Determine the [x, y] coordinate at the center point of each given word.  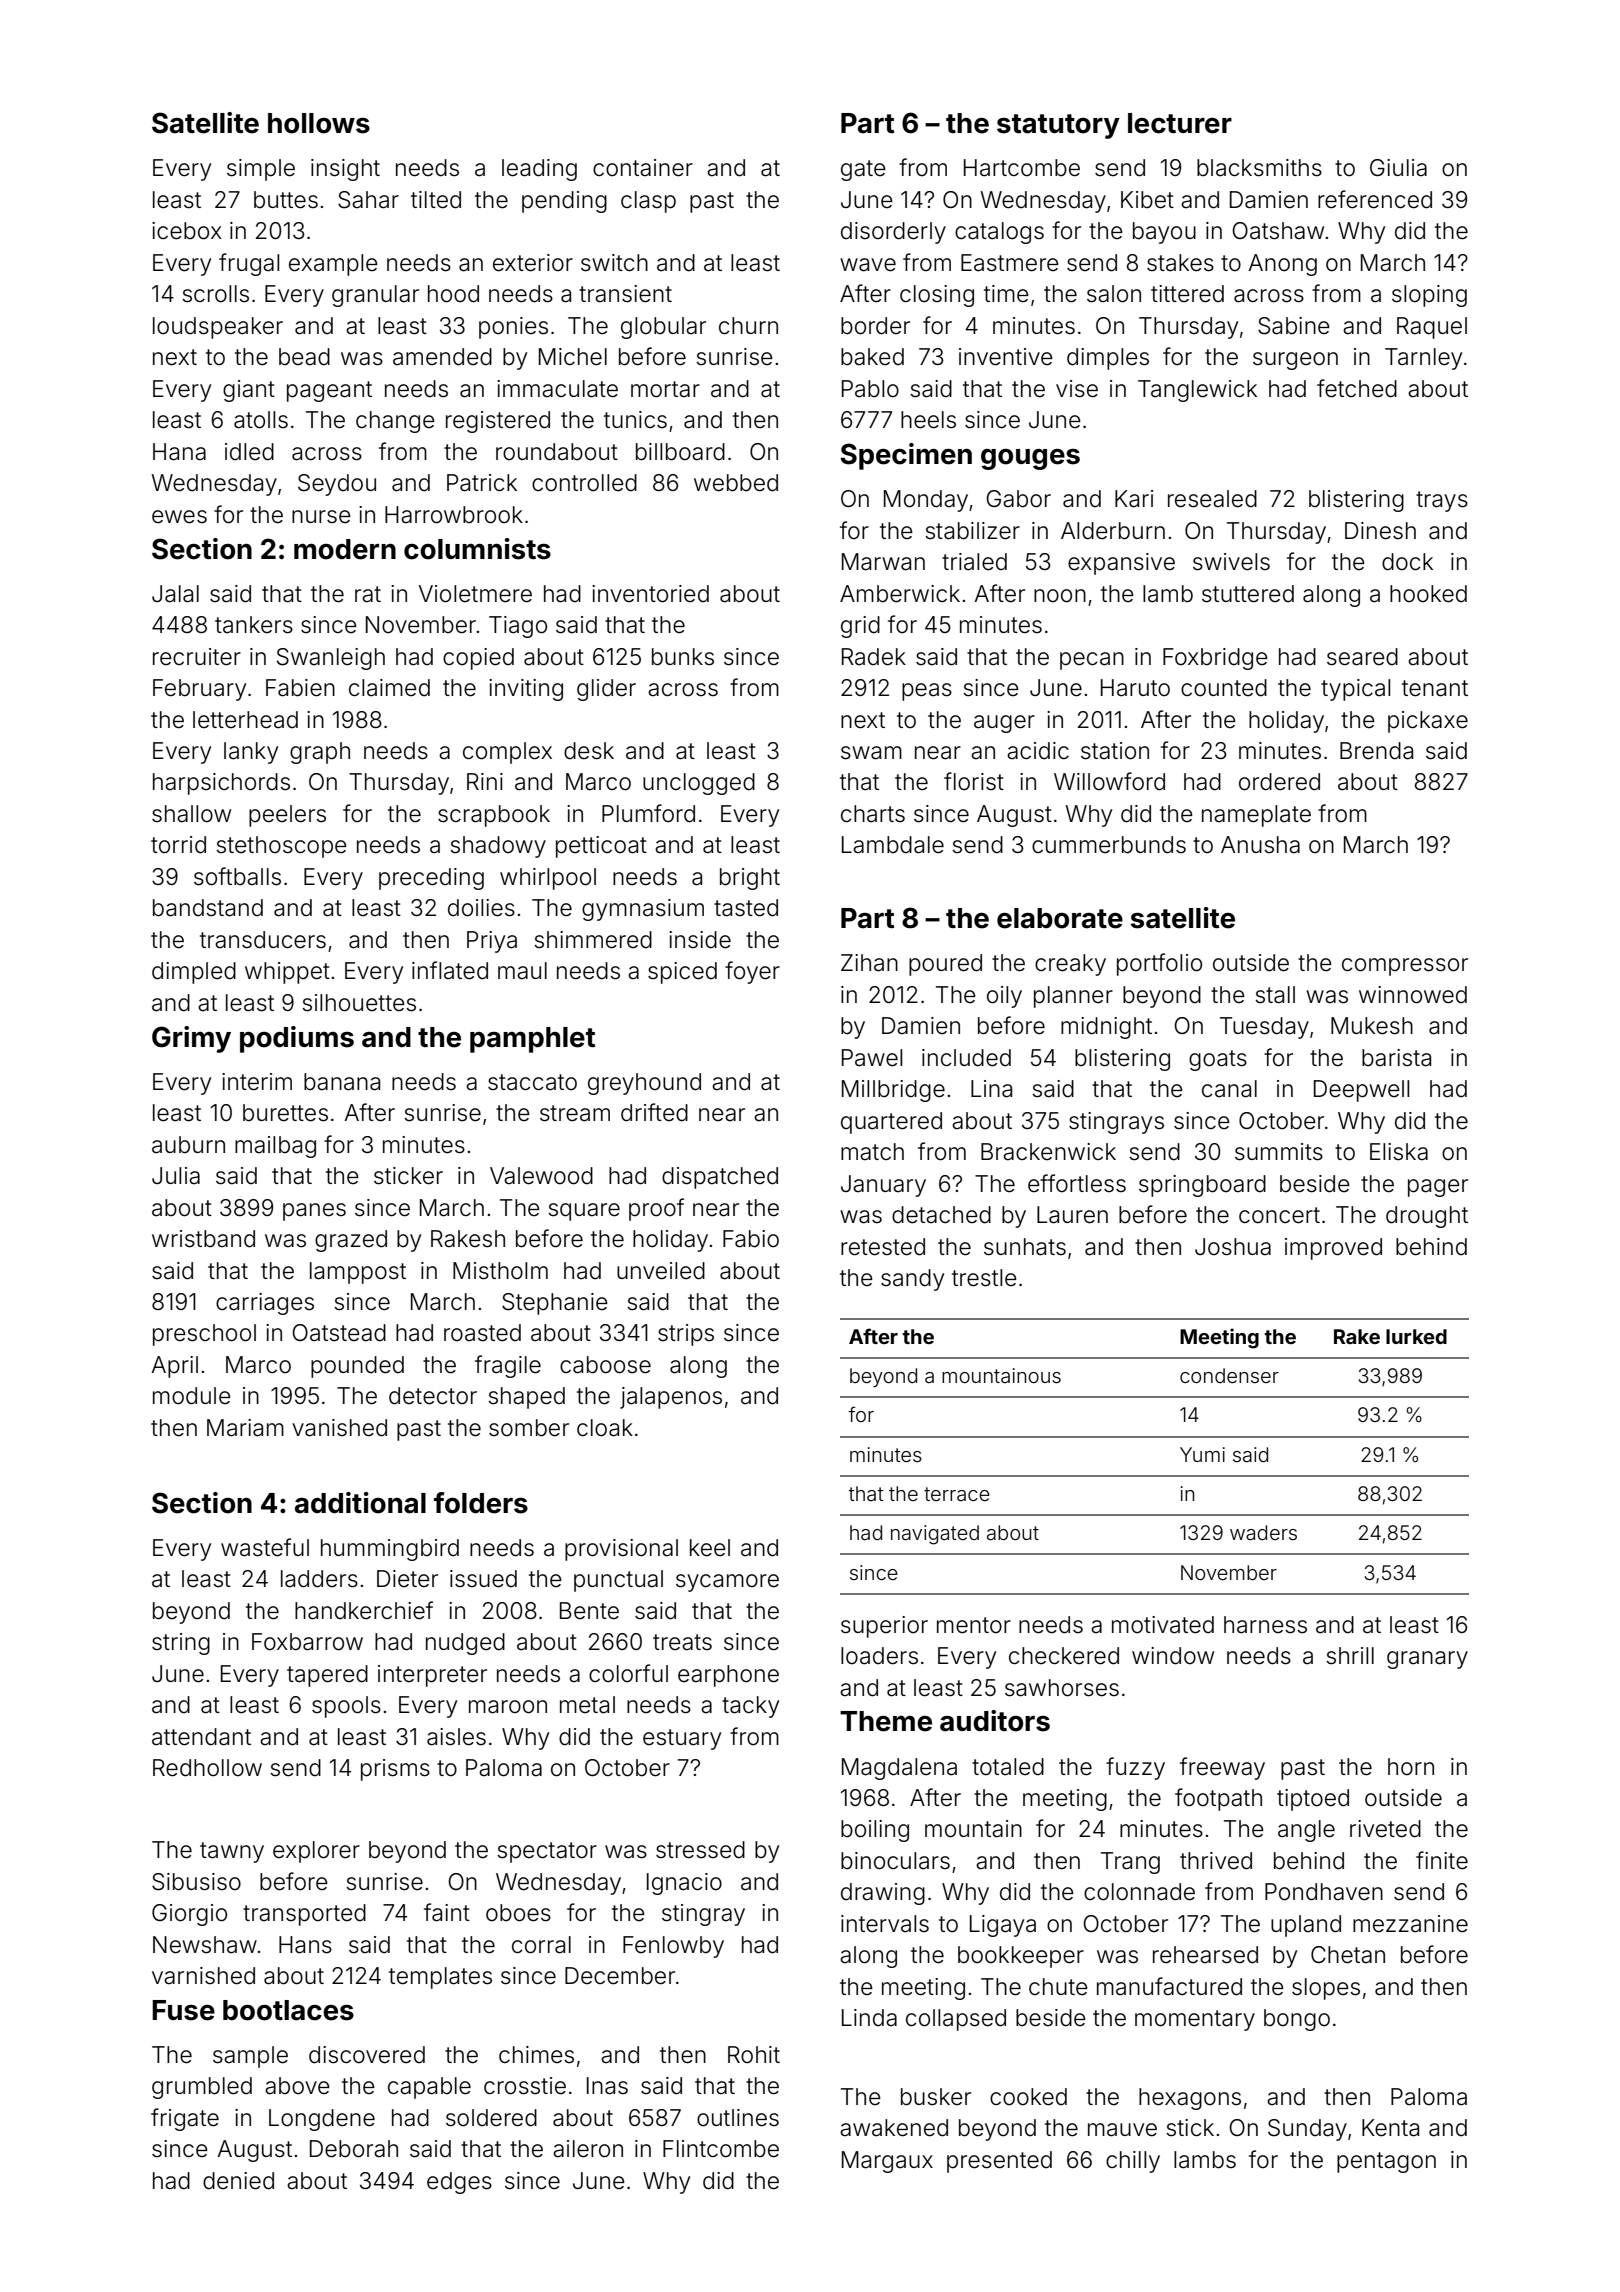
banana [342, 1082]
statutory [1058, 126]
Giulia [1398, 168]
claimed [389, 688]
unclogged [699, 784]
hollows [319, 123]
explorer [316, 1852]
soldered [491, 2118]
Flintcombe [721, 2149]
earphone [728, 1676]
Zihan [869, 963]
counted [1224, 688]
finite [1442, 1860]
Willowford [1109, 781]
